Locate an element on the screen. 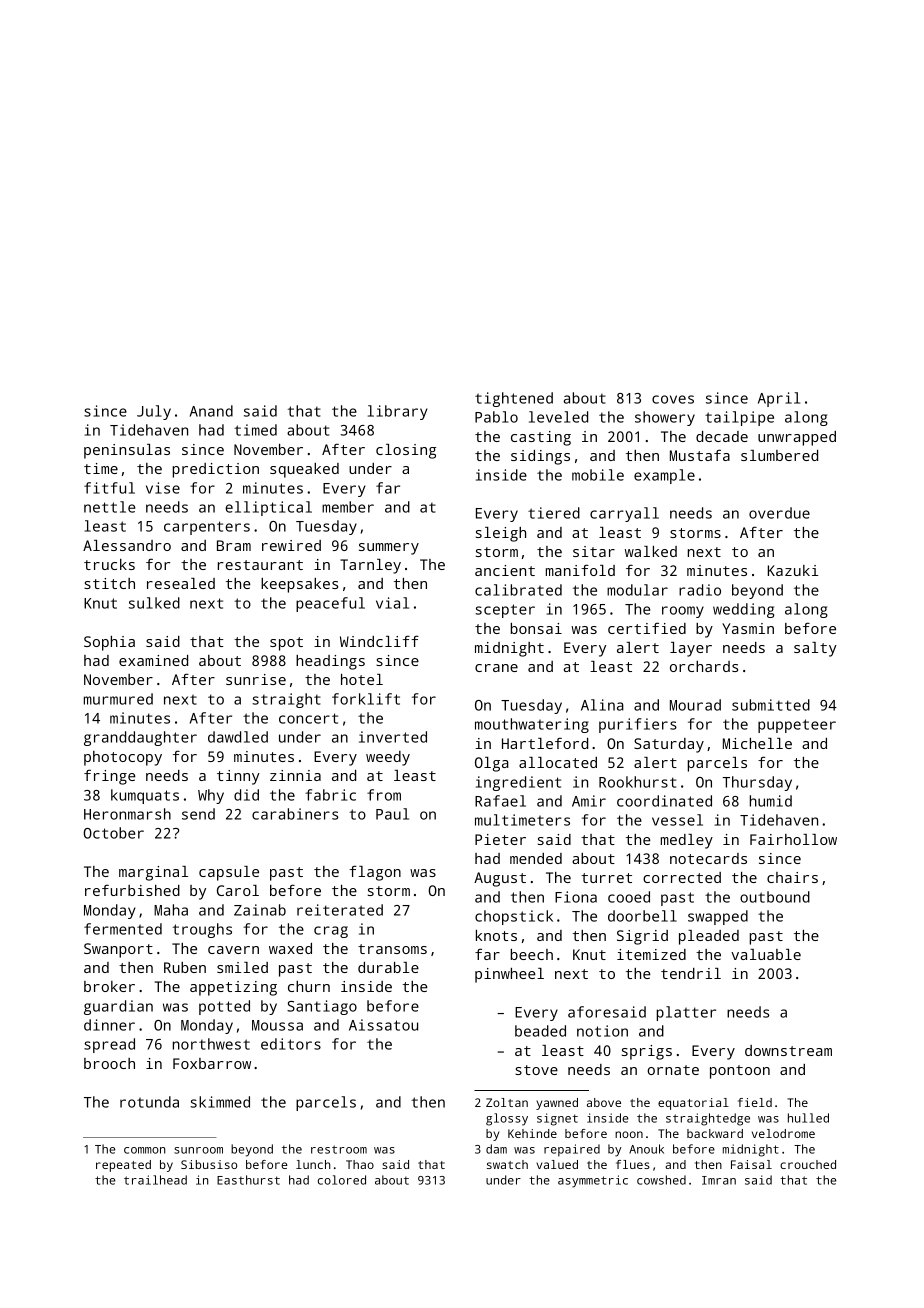 Image resolution: width=924 pixels, height=1308 pixels. Amir is located at coordinates (589, 801).
